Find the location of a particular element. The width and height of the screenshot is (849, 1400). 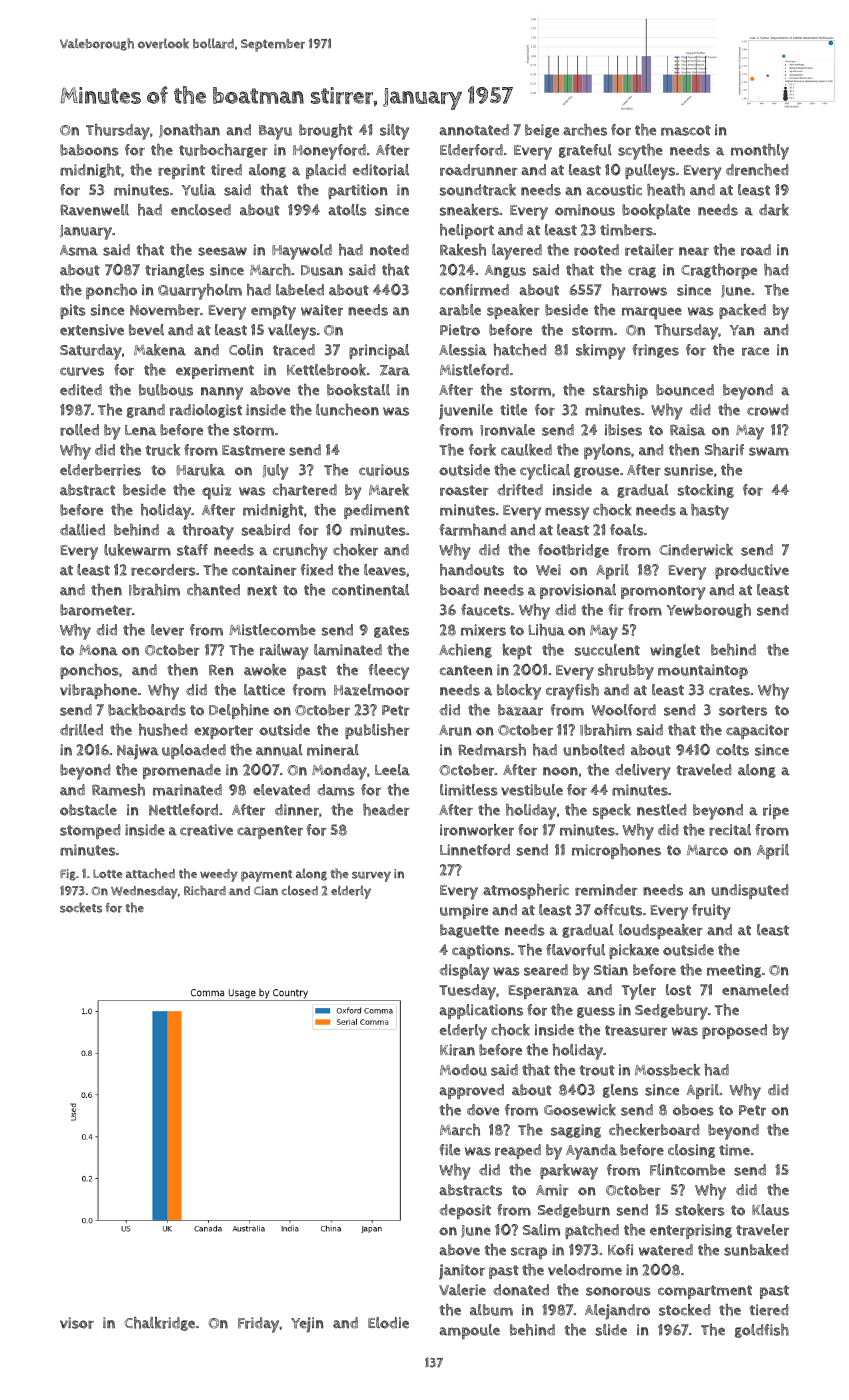

dark is located at coordinates (774, 210).
